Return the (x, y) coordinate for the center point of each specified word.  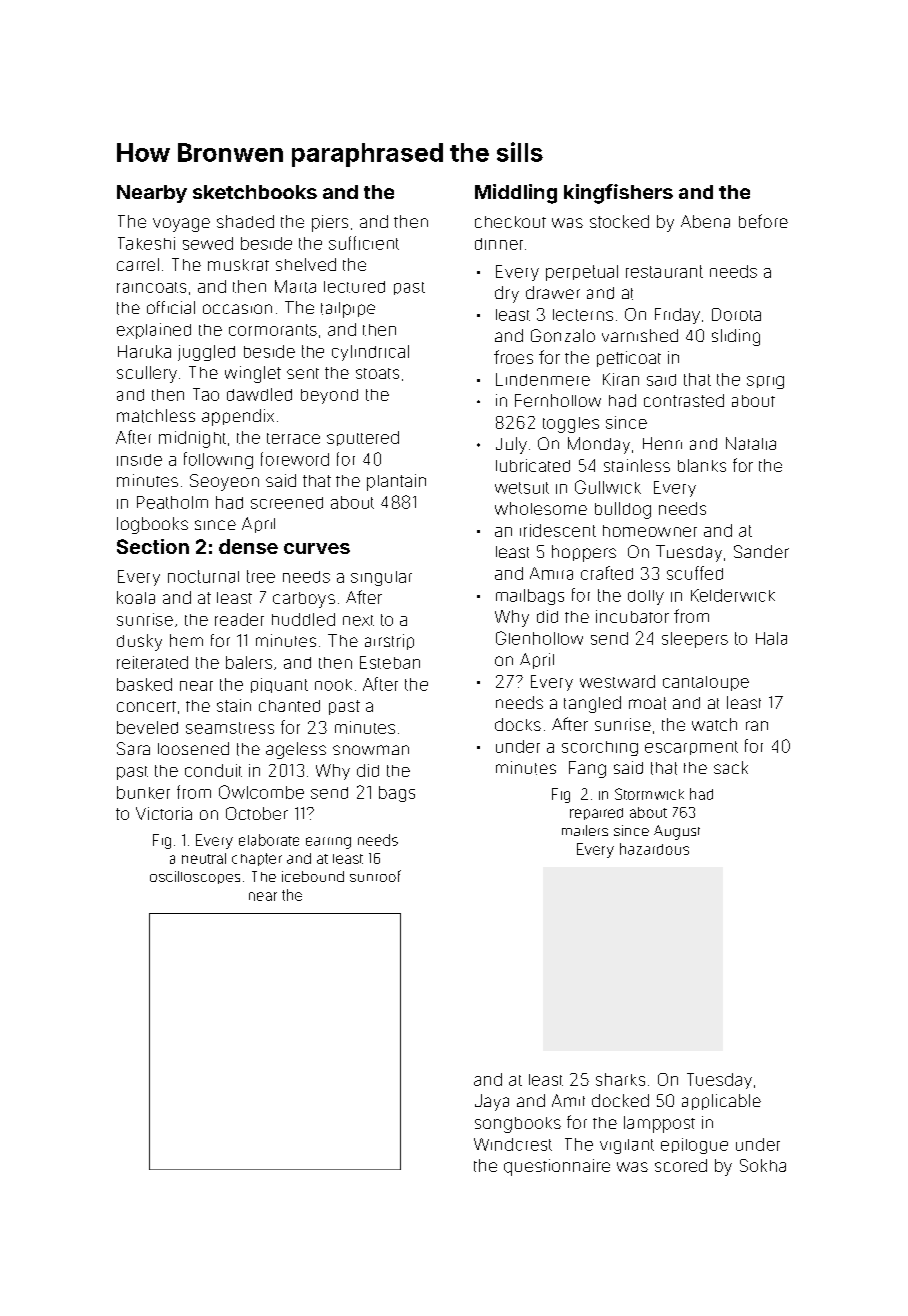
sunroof (375, 876)
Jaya (492, 1102)
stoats (377, 373)
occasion (237, 309)
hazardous (654, 849)
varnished (640, 335)
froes (513, 357)
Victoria (164, 813)
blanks (702, 465)
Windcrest (513, 1144)
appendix (238, 417)
